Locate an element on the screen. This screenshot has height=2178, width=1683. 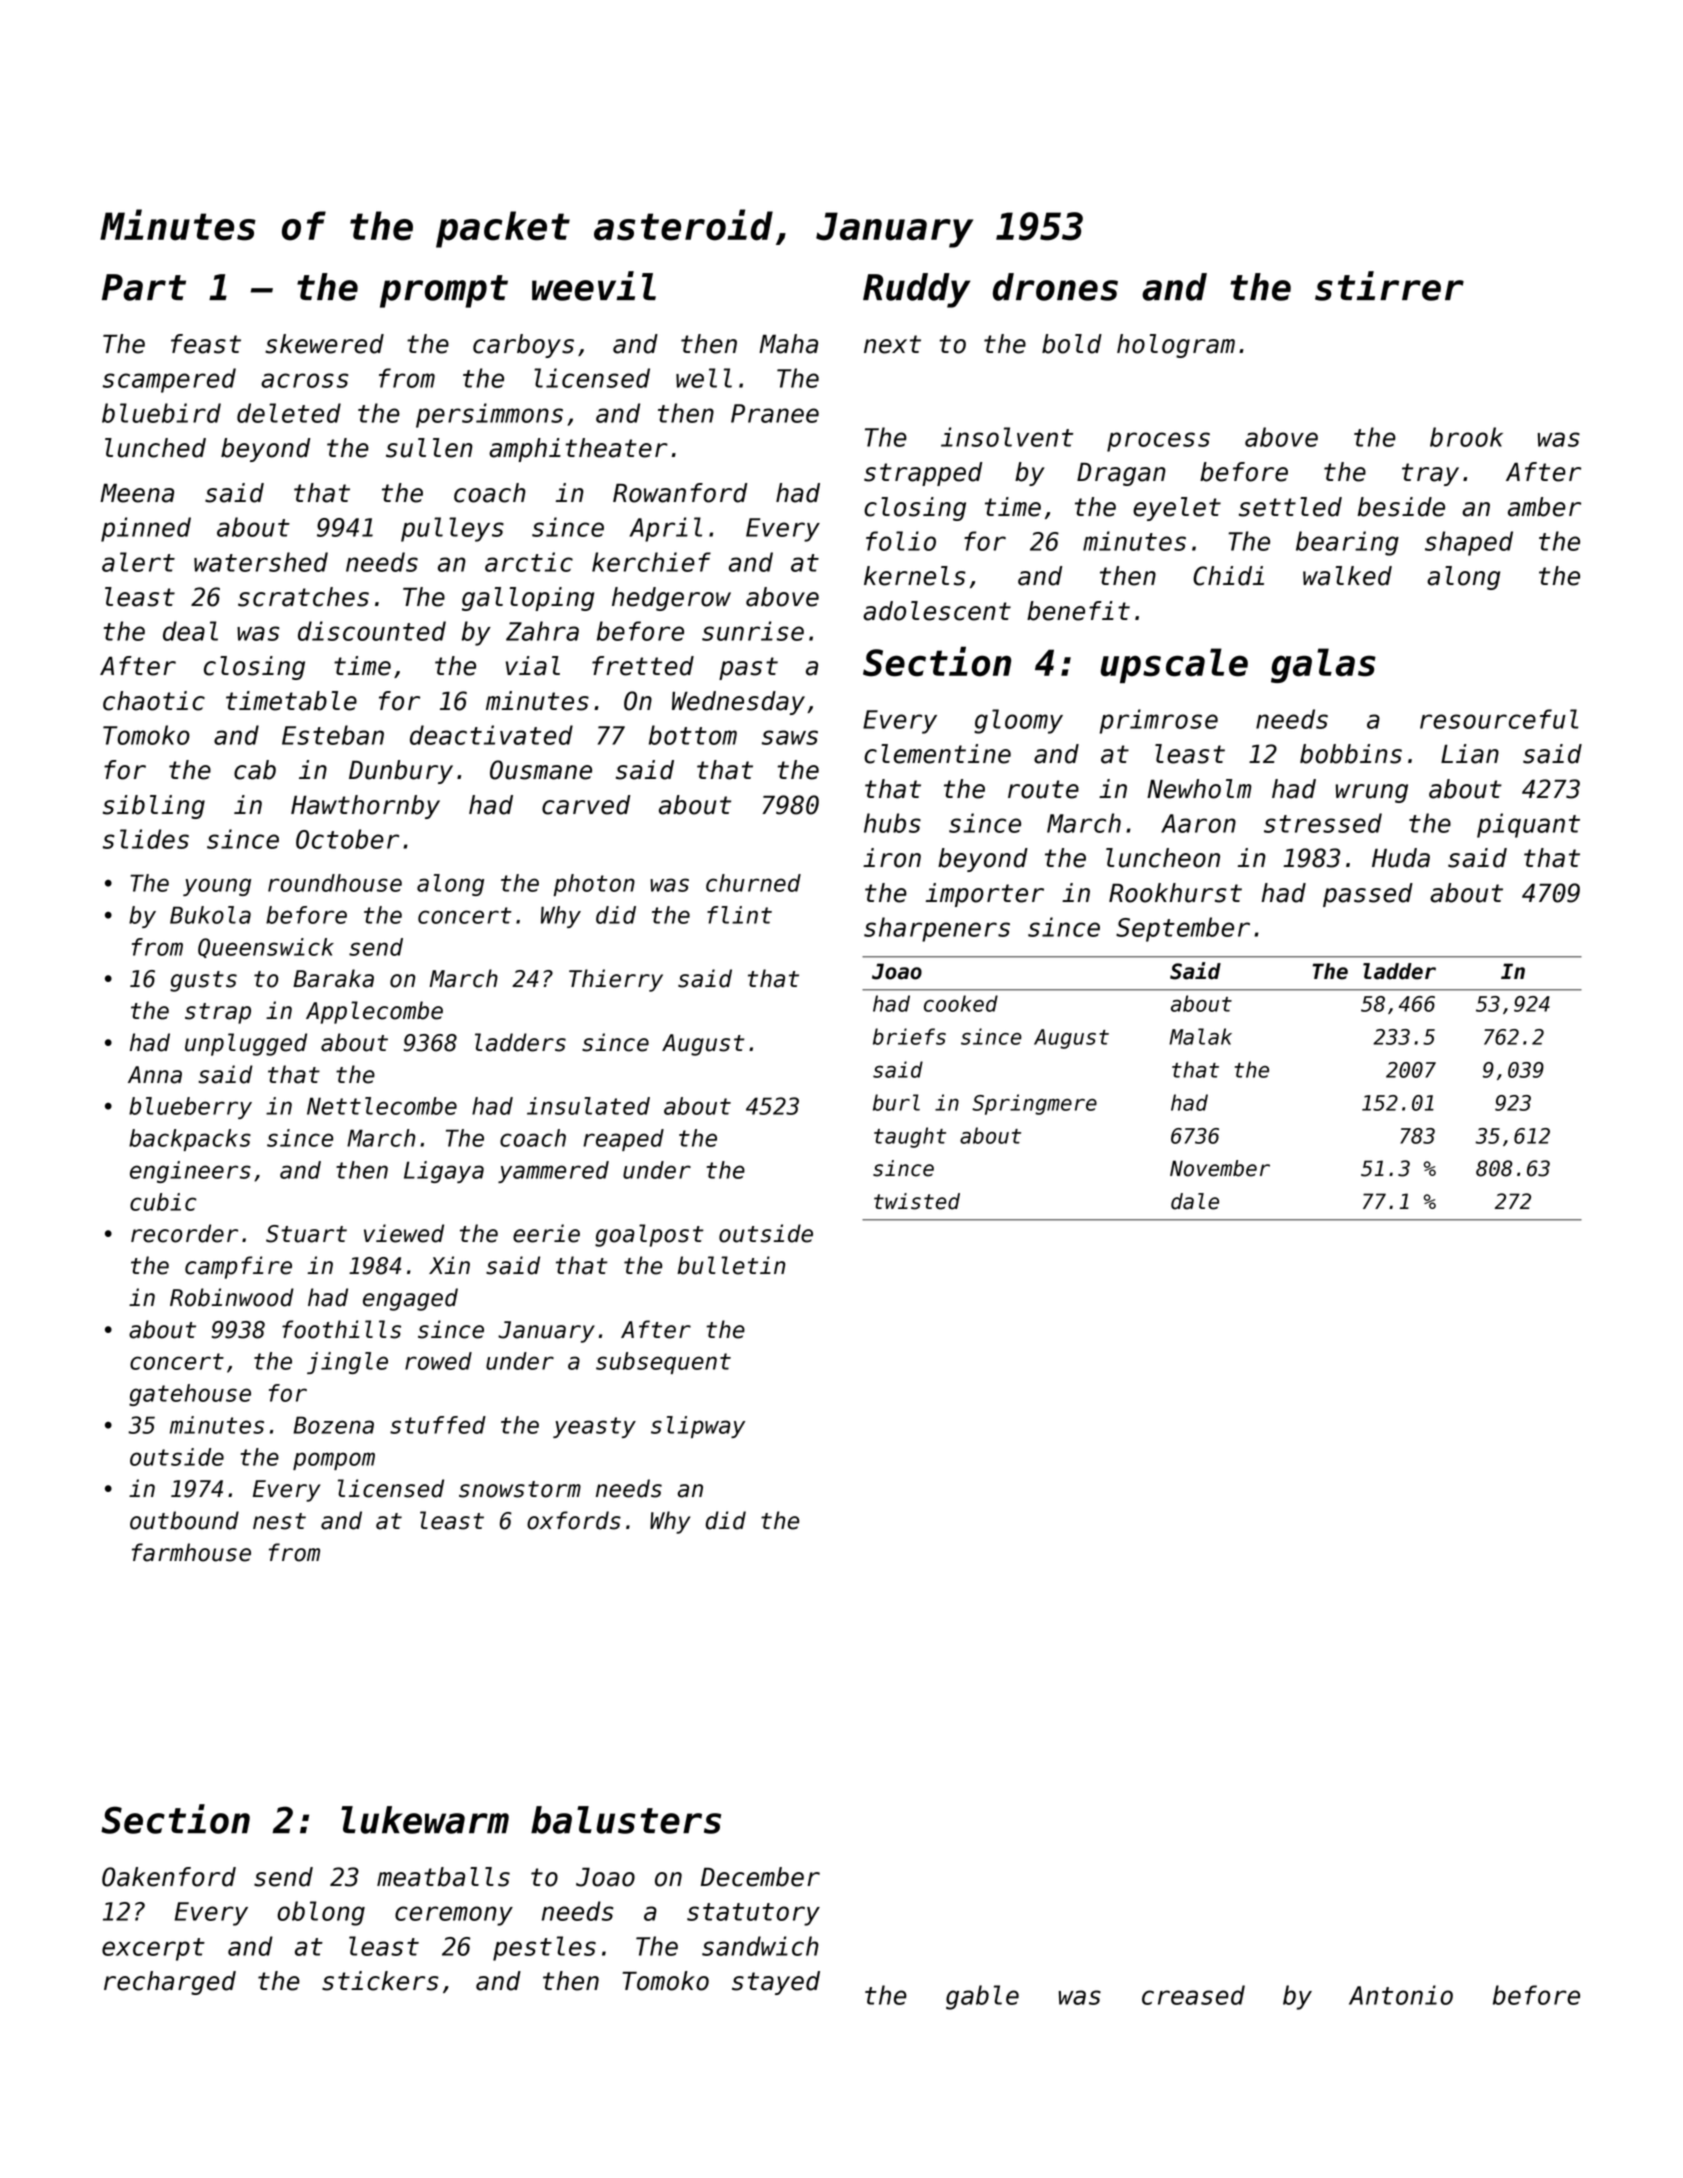
Antonio is located at coordinates (1401, 1995).
